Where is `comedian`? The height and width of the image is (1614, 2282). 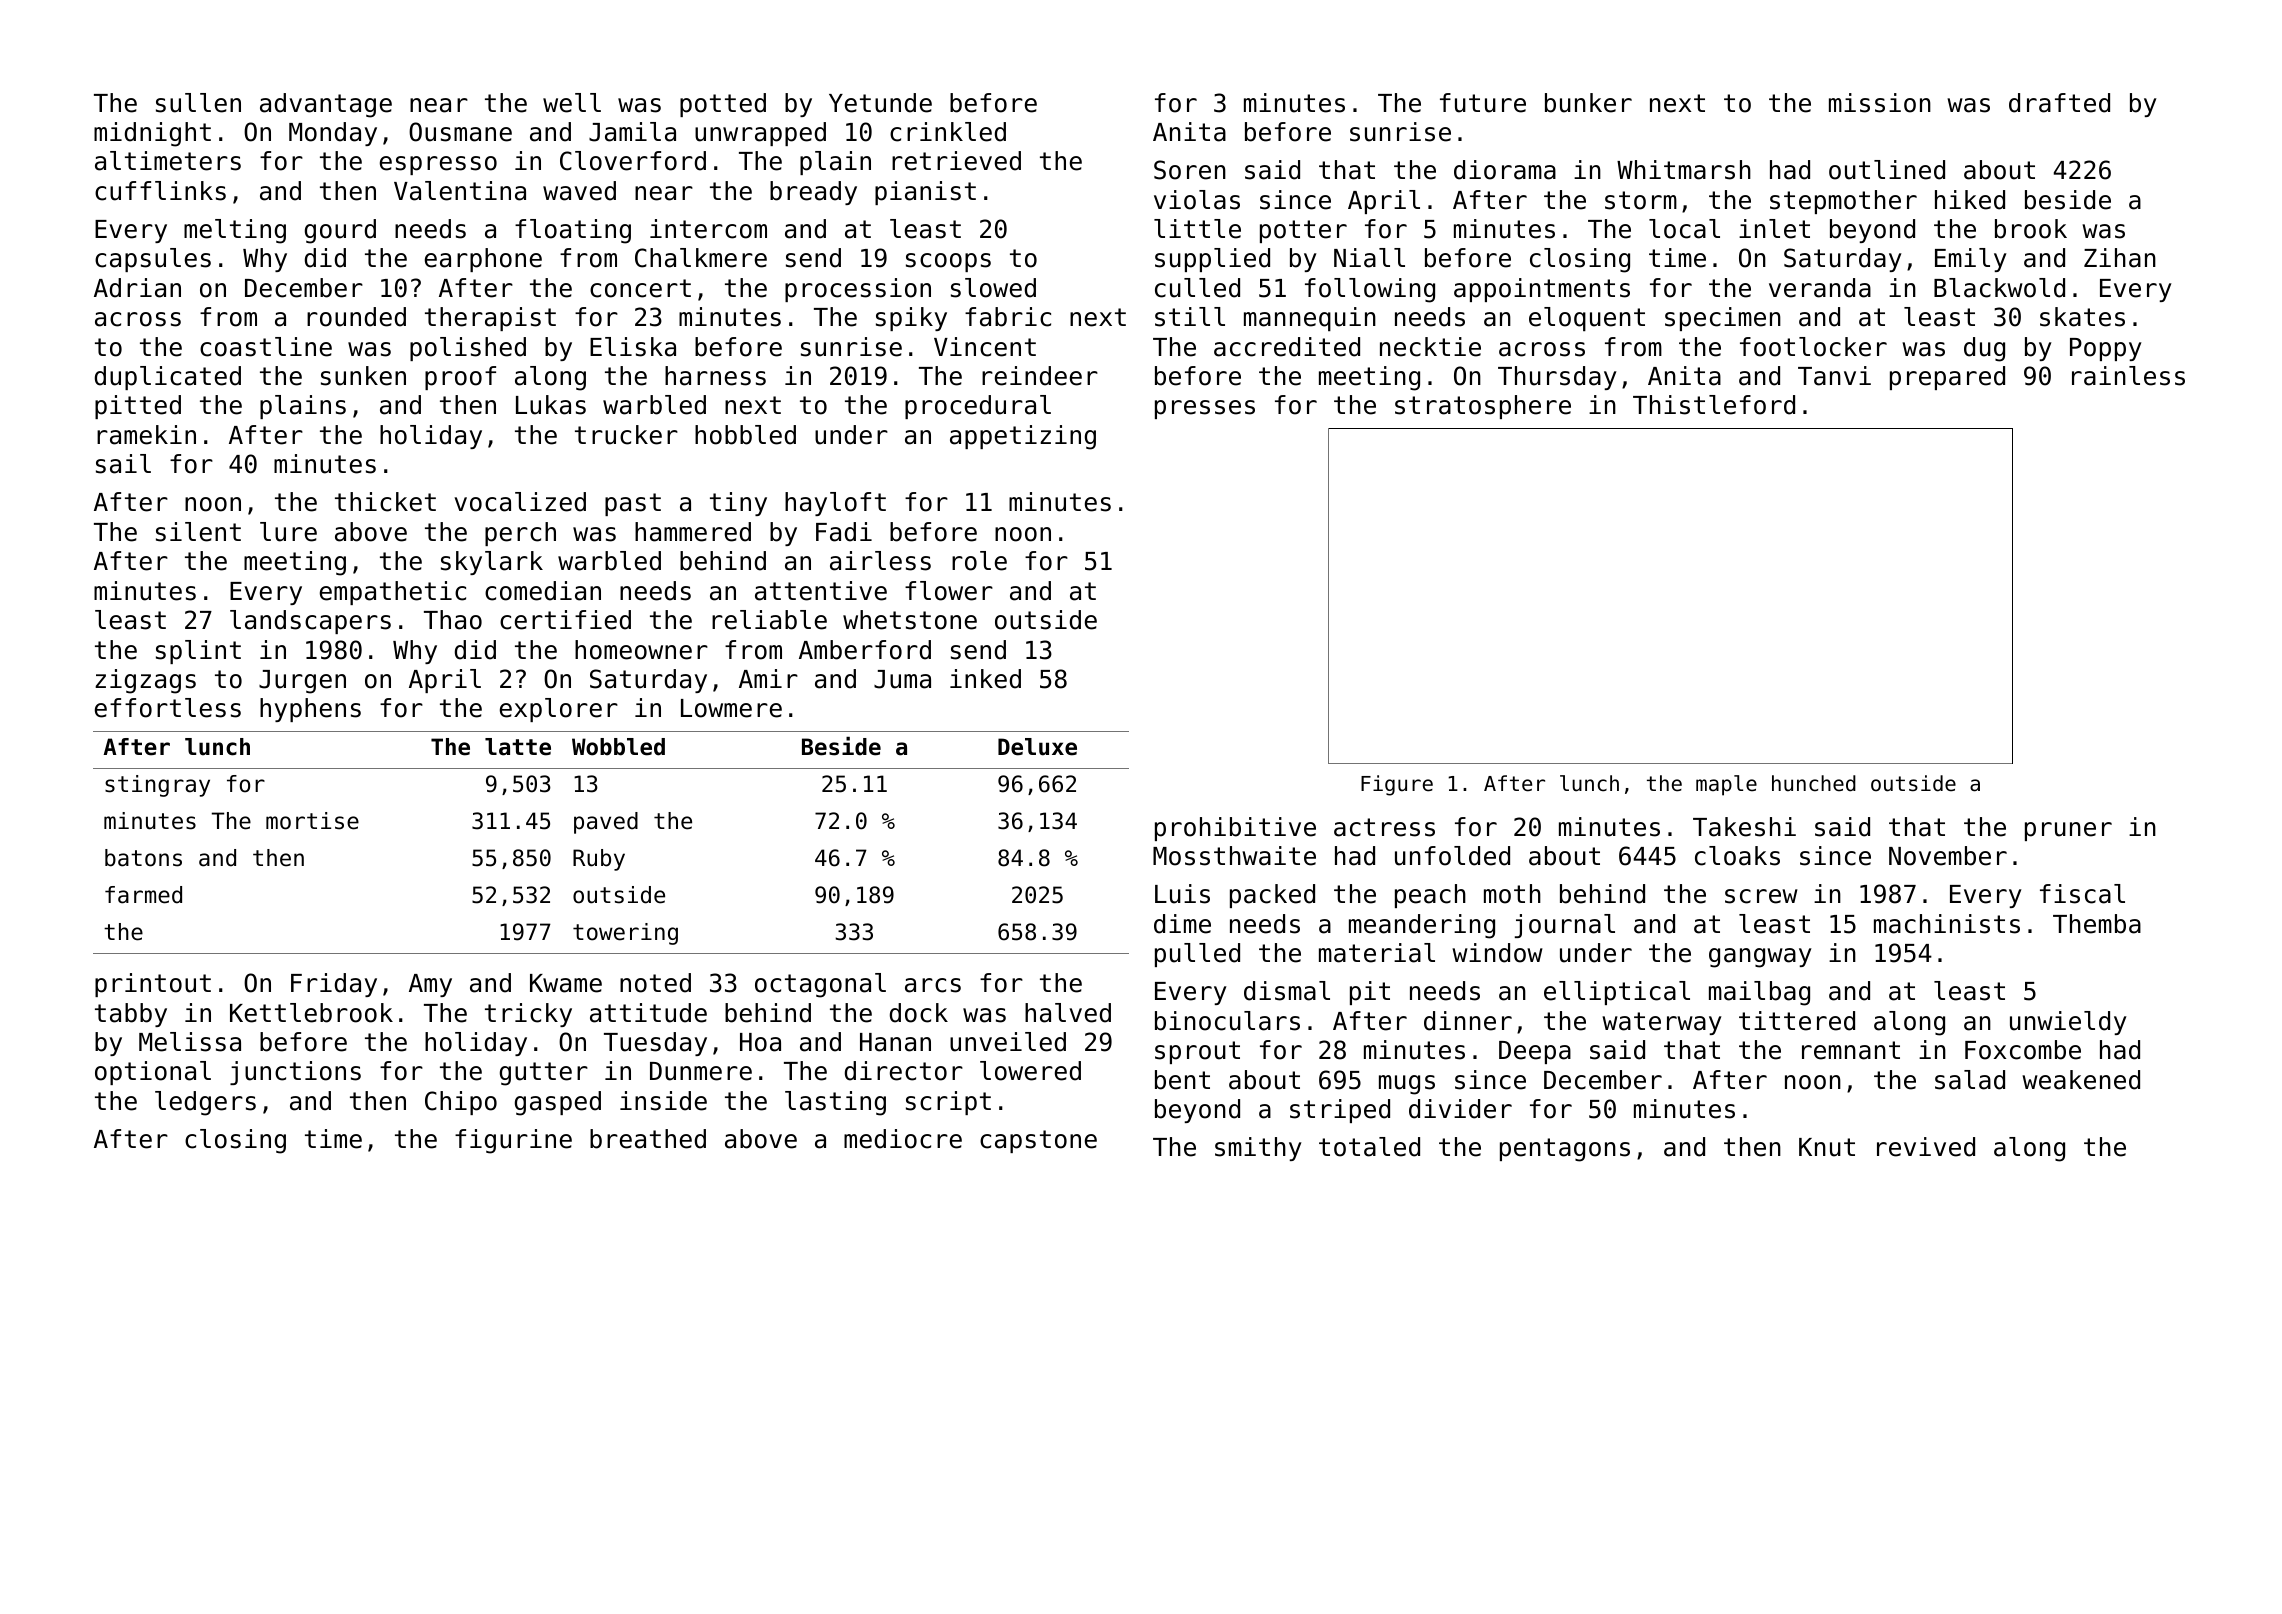
comedian is located at coordinates (543, 591).
